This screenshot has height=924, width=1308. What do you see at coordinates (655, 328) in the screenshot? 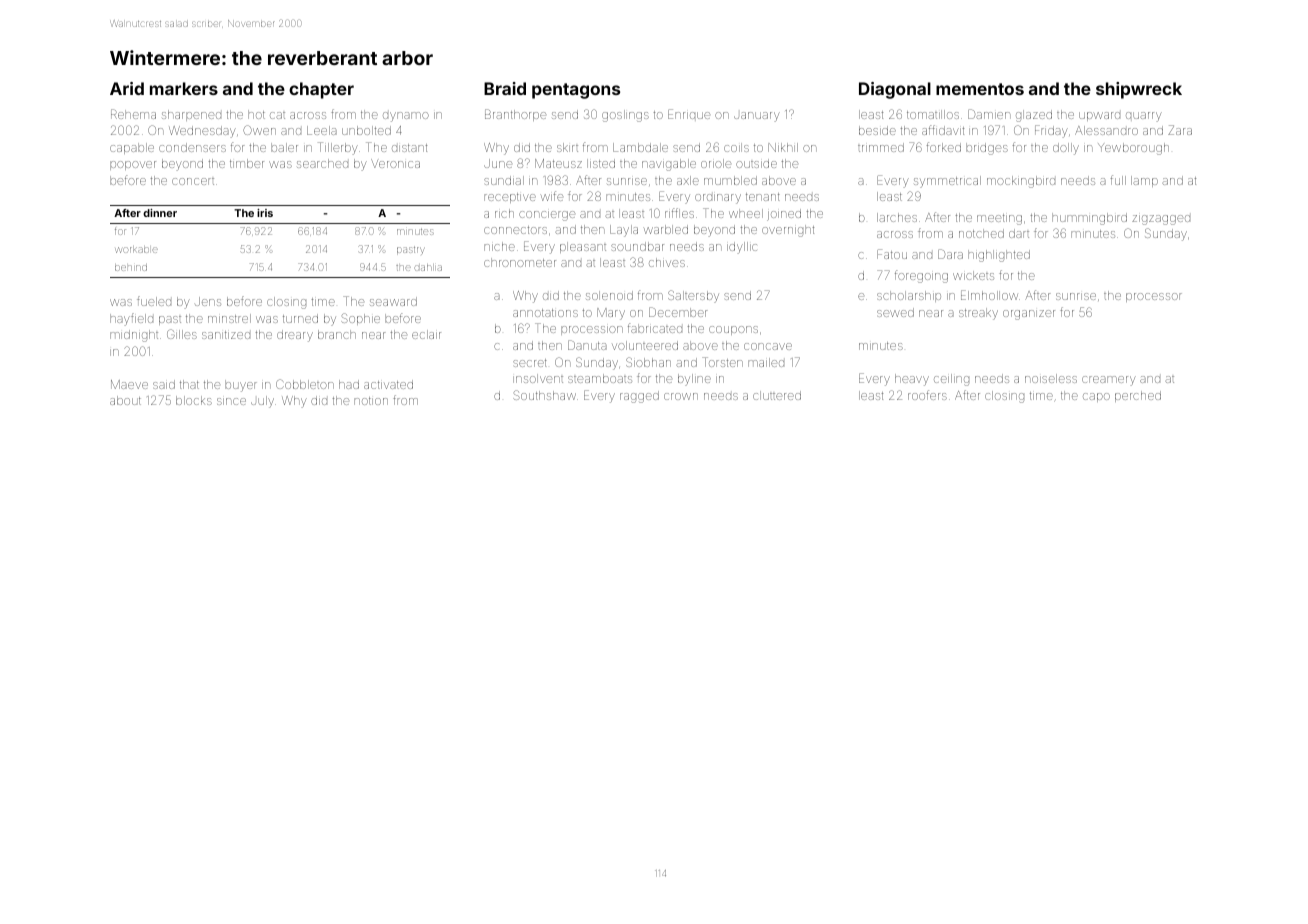
I see `fabricated` at bounding box center [655, 328].
